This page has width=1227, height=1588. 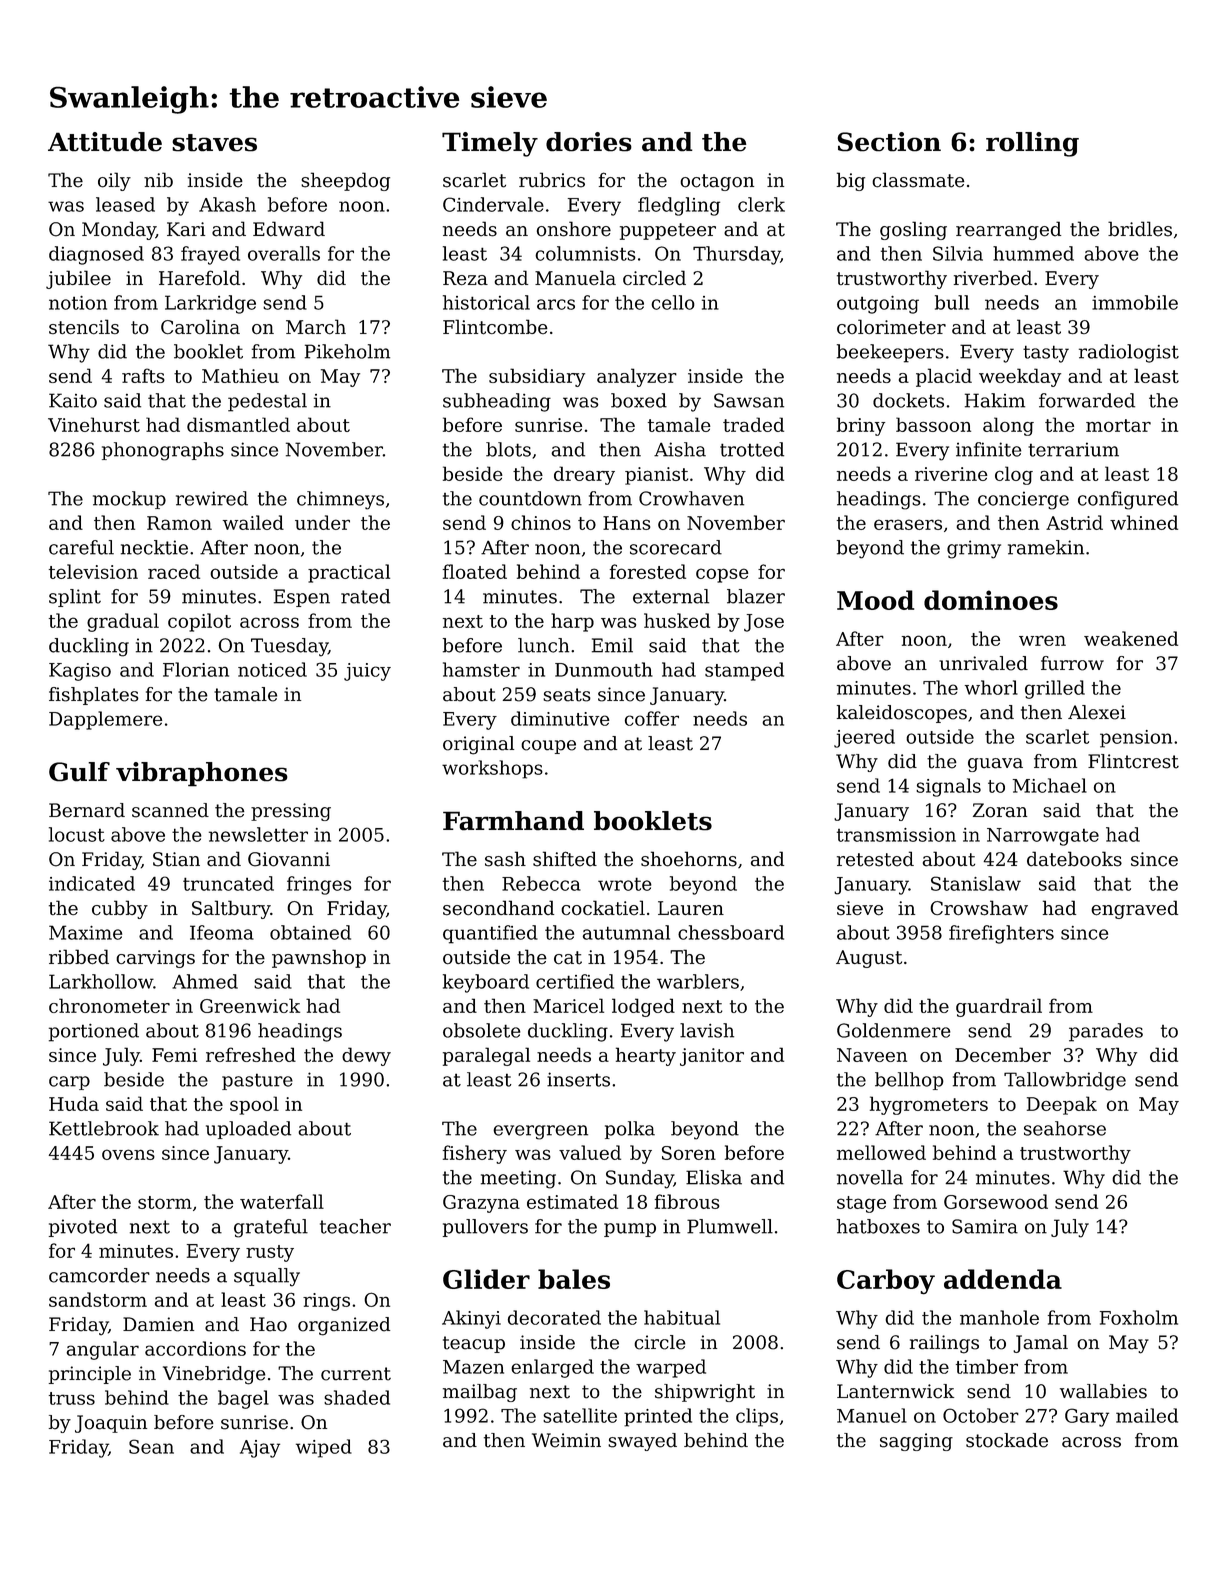 What do you see at coordinates (1118, 425) in the page?
I see `mortar` at bounding box center [1118, 425].
